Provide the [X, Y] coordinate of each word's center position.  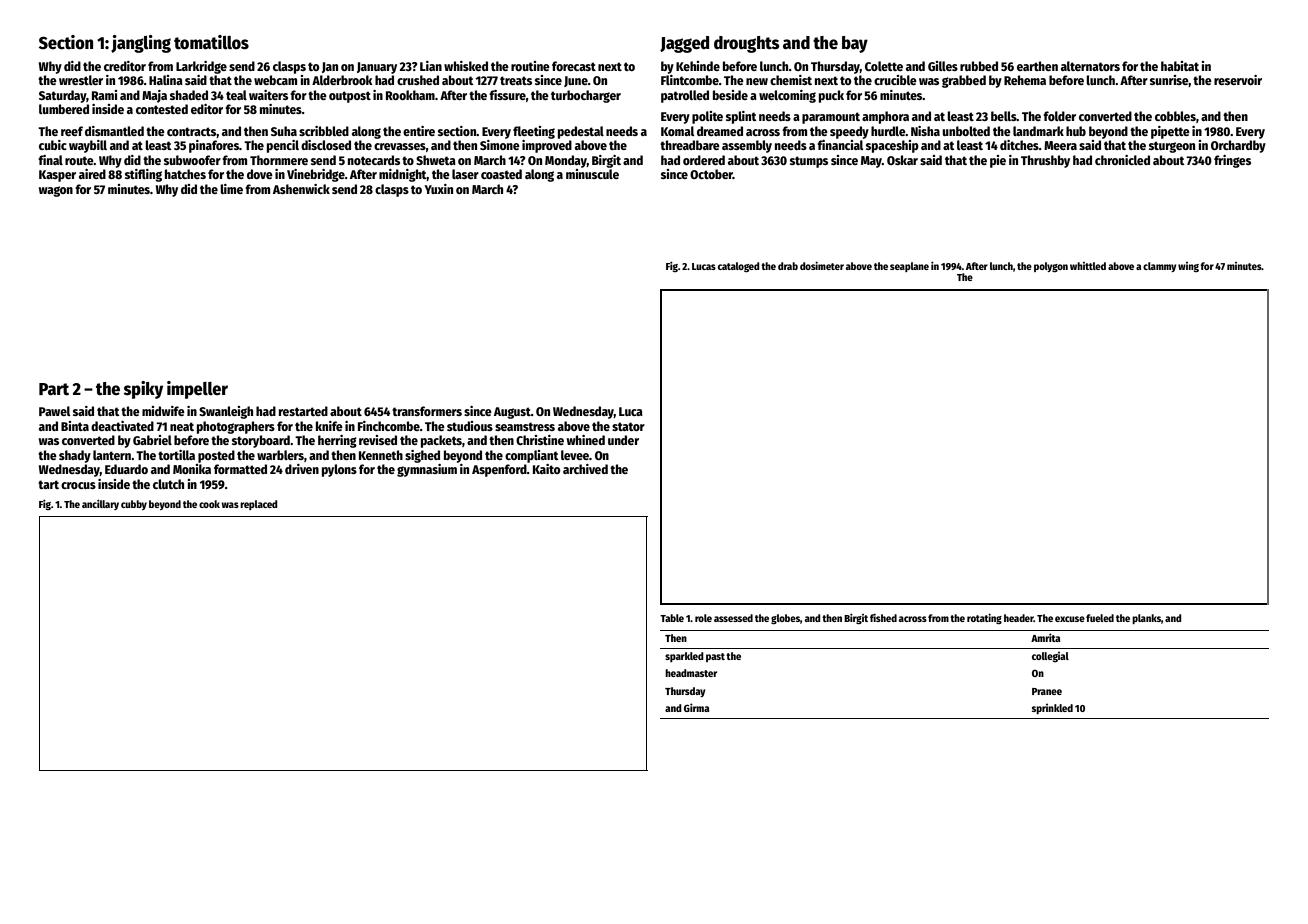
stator [628, 426]
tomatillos [211, 42]
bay [855, 44]
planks [1146, 619]
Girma [696, 707]
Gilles [943, 66]
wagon [56, 191]
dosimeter [822, 266]
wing [1188, 267]
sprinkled [1052, 708]
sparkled [684, 657]
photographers [236, 427]
